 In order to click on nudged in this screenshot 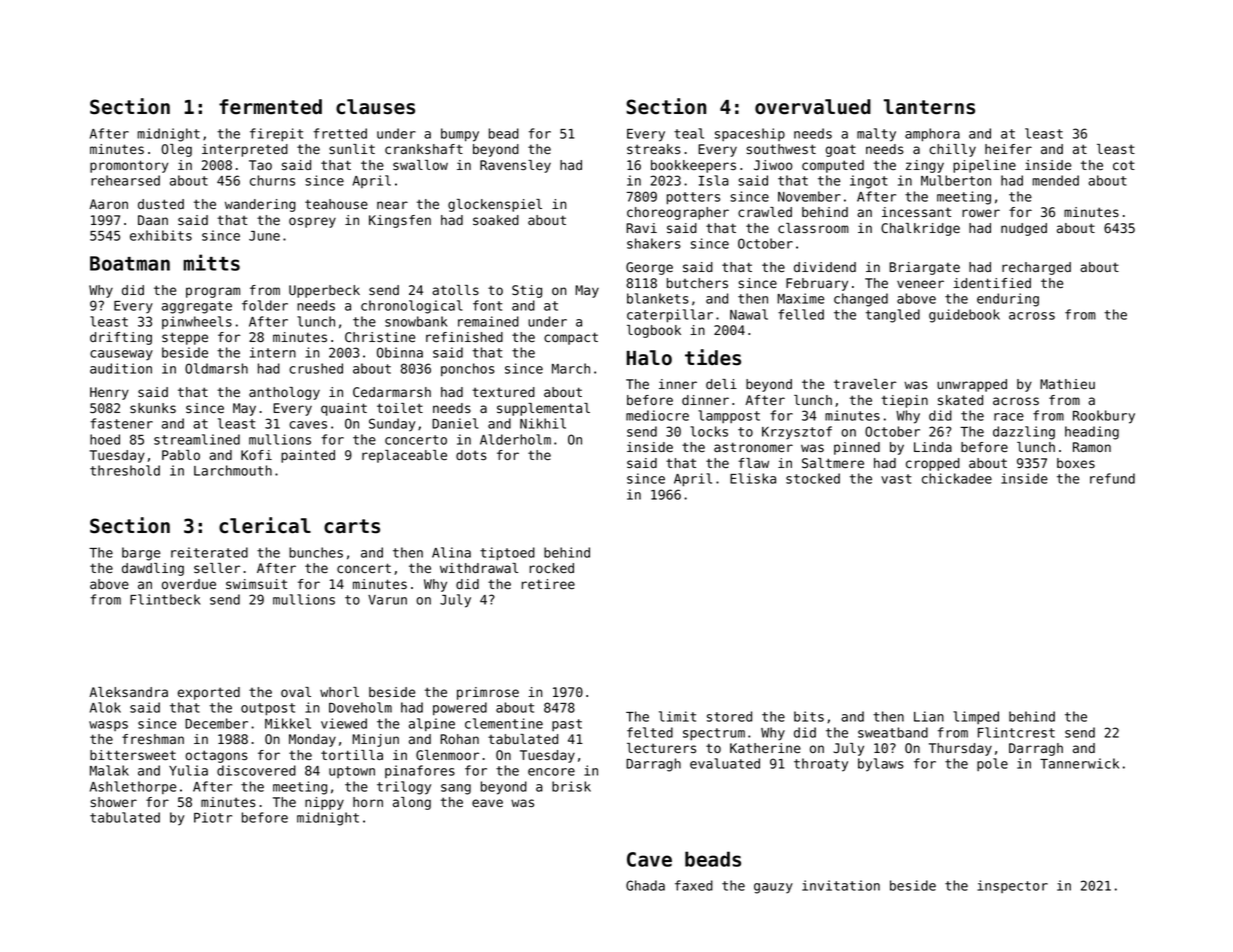, I will do `click(1024, 229)`.
